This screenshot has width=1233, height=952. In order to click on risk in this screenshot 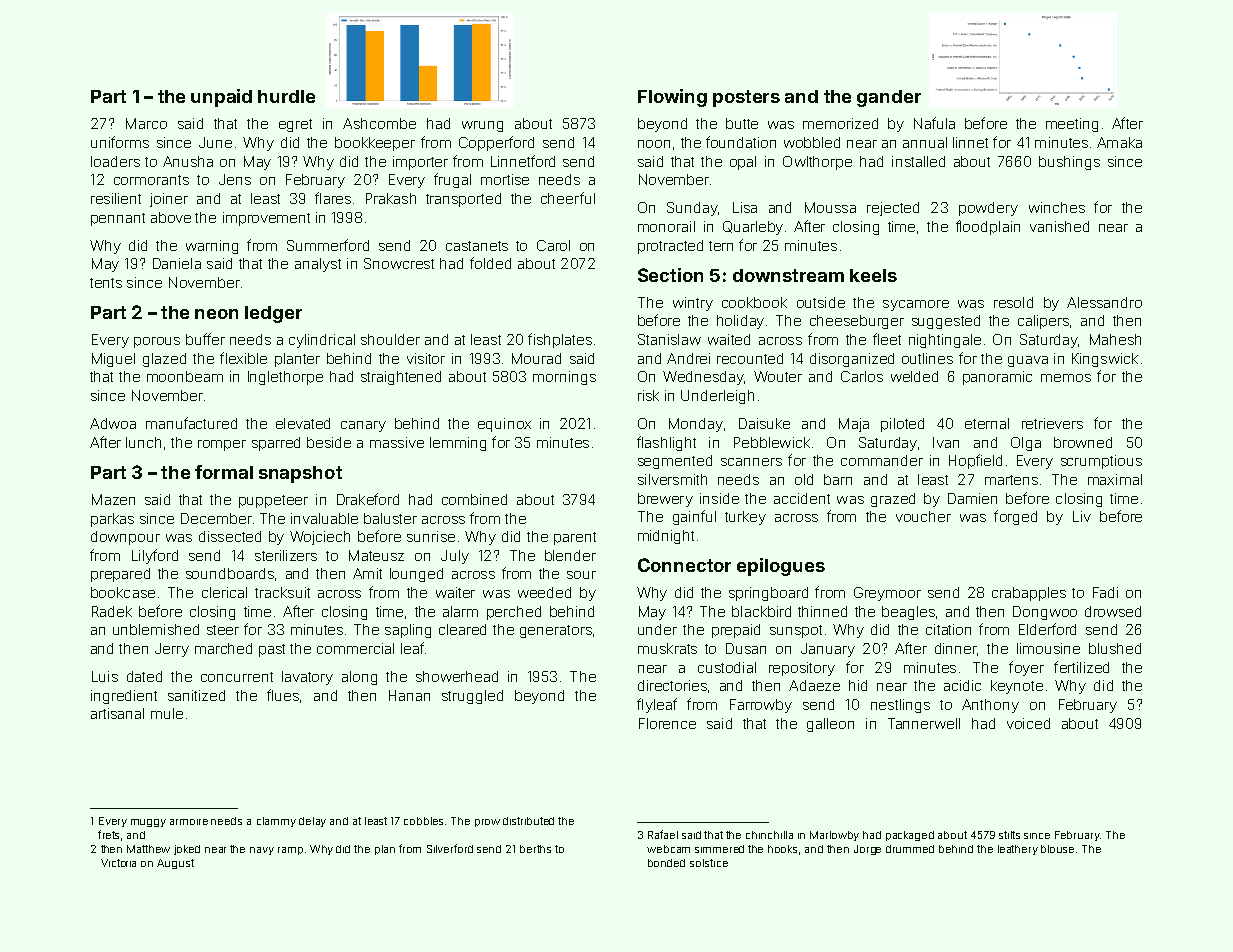, I will do `click(648, 395)`.
